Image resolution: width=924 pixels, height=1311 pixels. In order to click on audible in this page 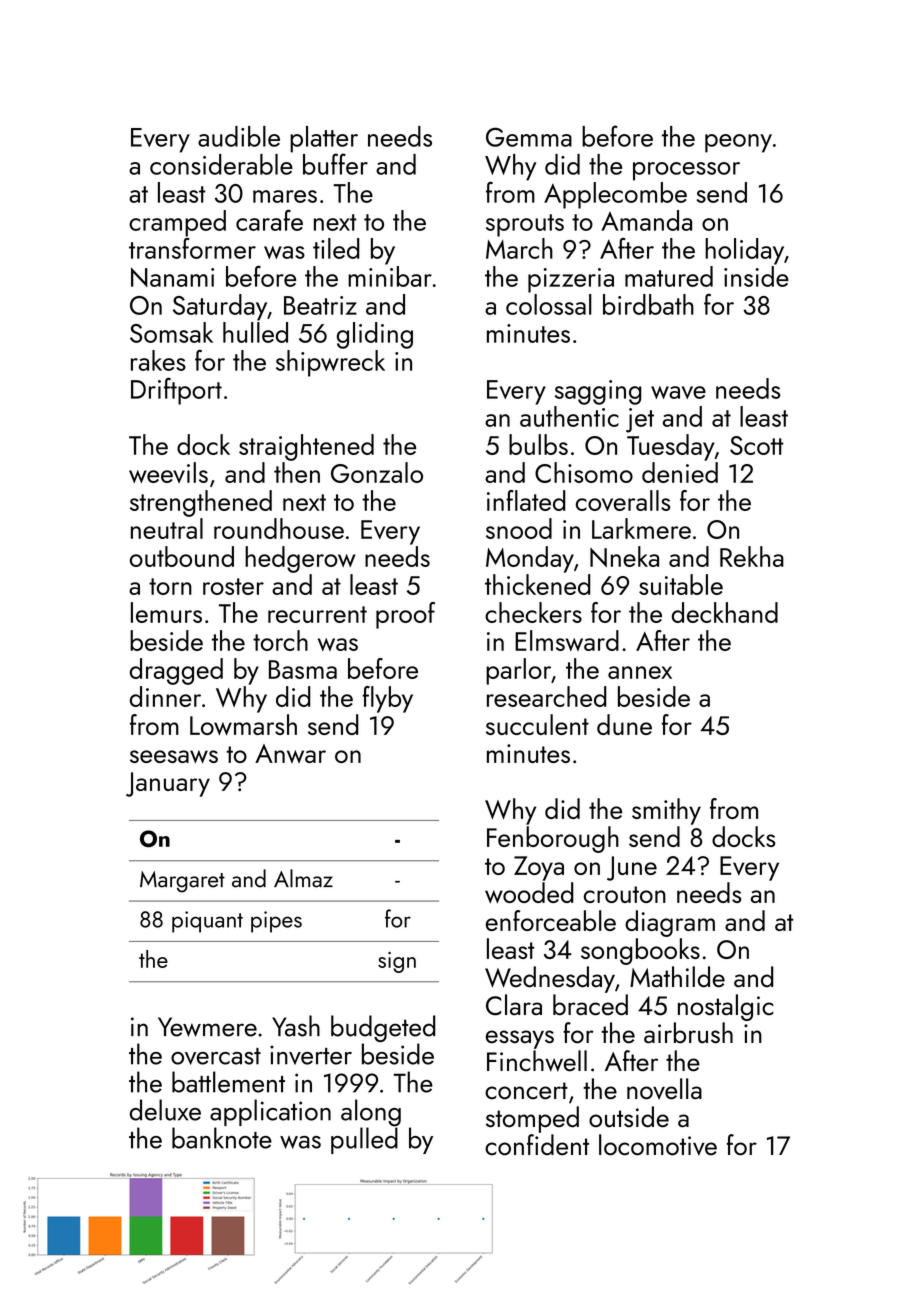, I will do `click(239, 136)`.
